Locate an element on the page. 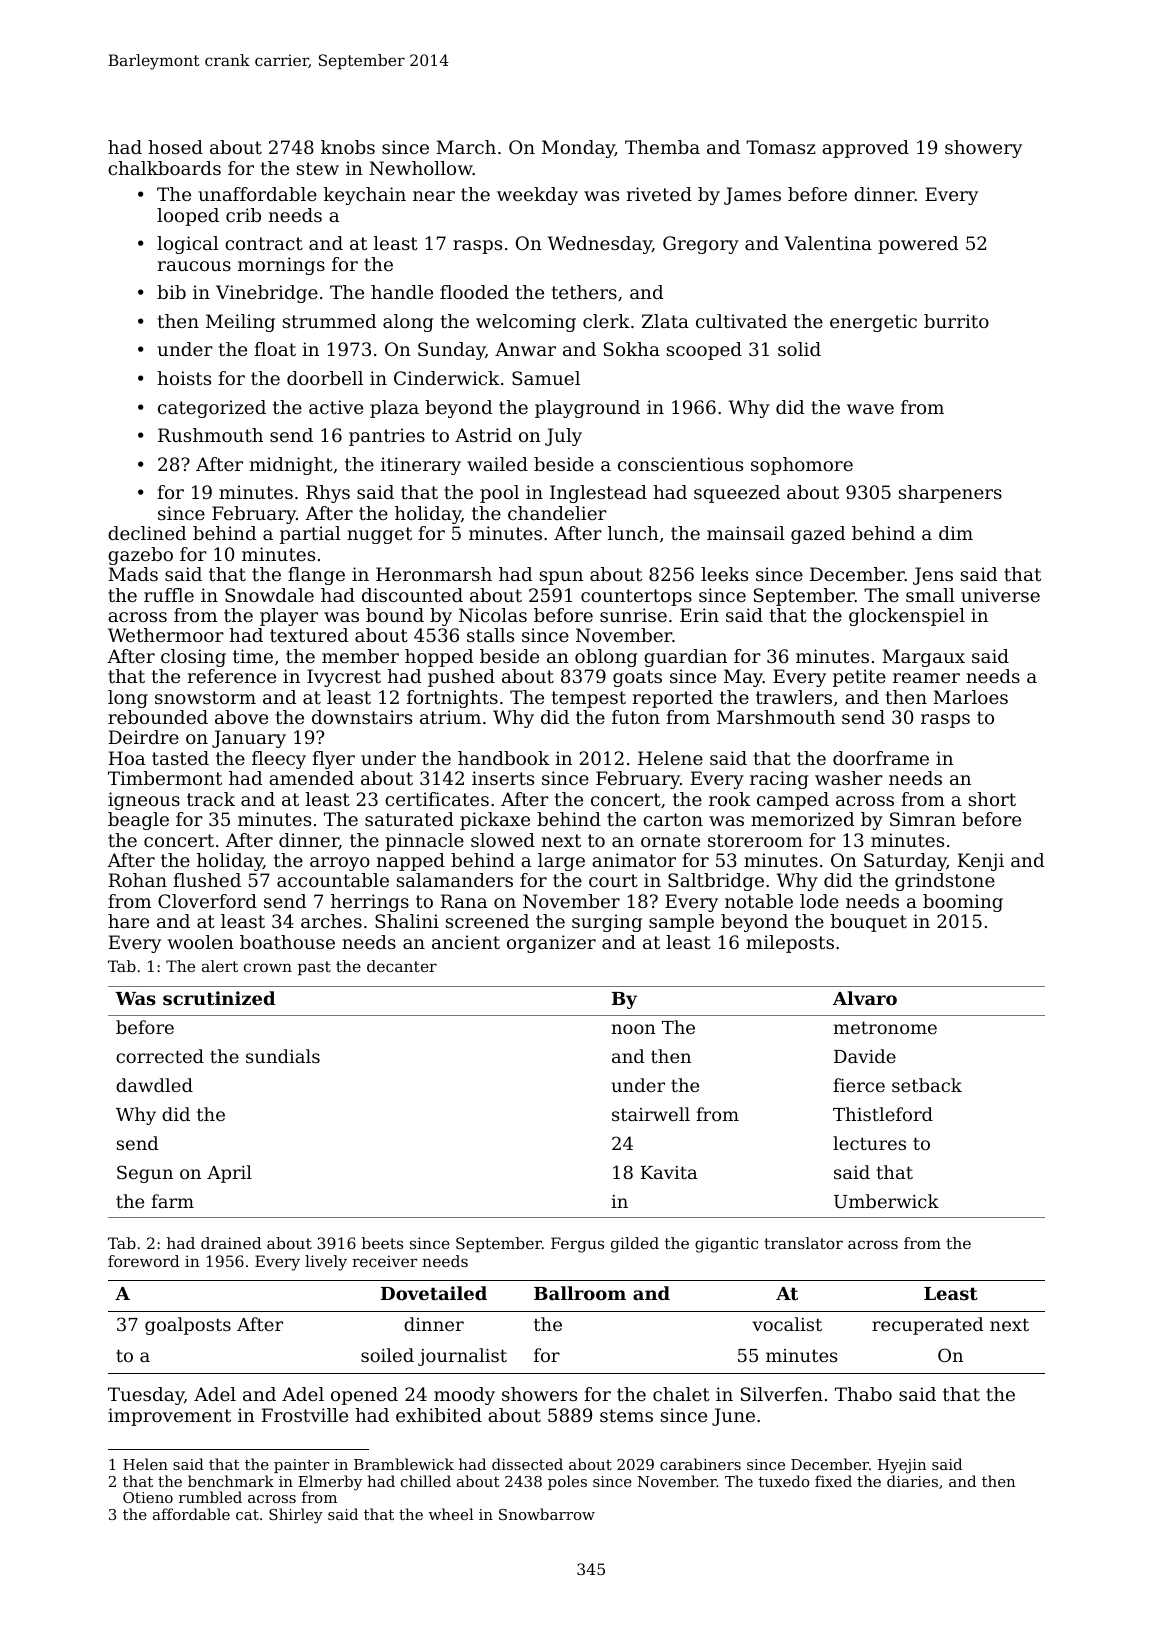 The width and height of the image is (1153, 1630). wheel is located at coordinates (451, 1514).
